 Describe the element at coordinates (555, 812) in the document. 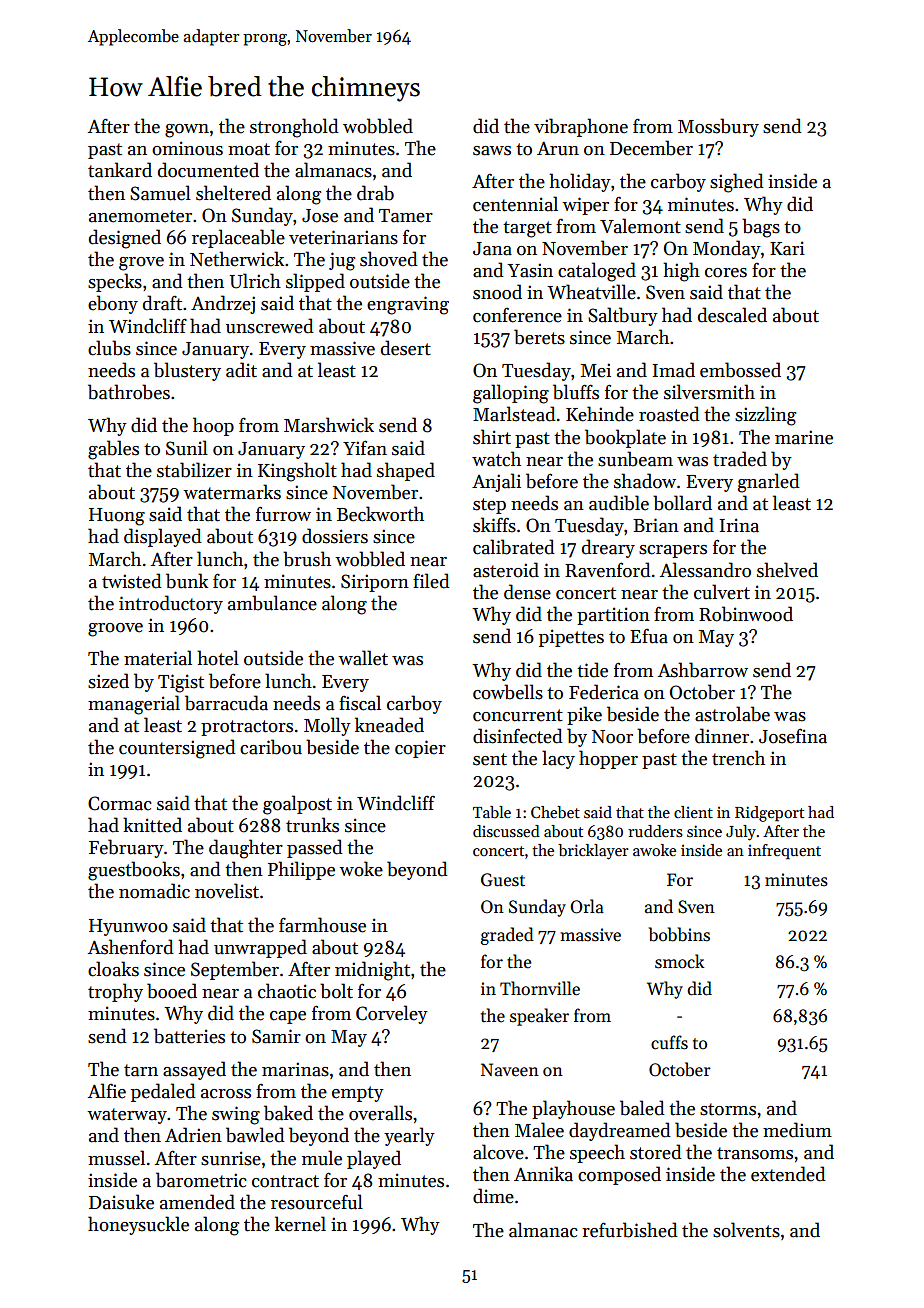

I see `Chebet` at that location.
